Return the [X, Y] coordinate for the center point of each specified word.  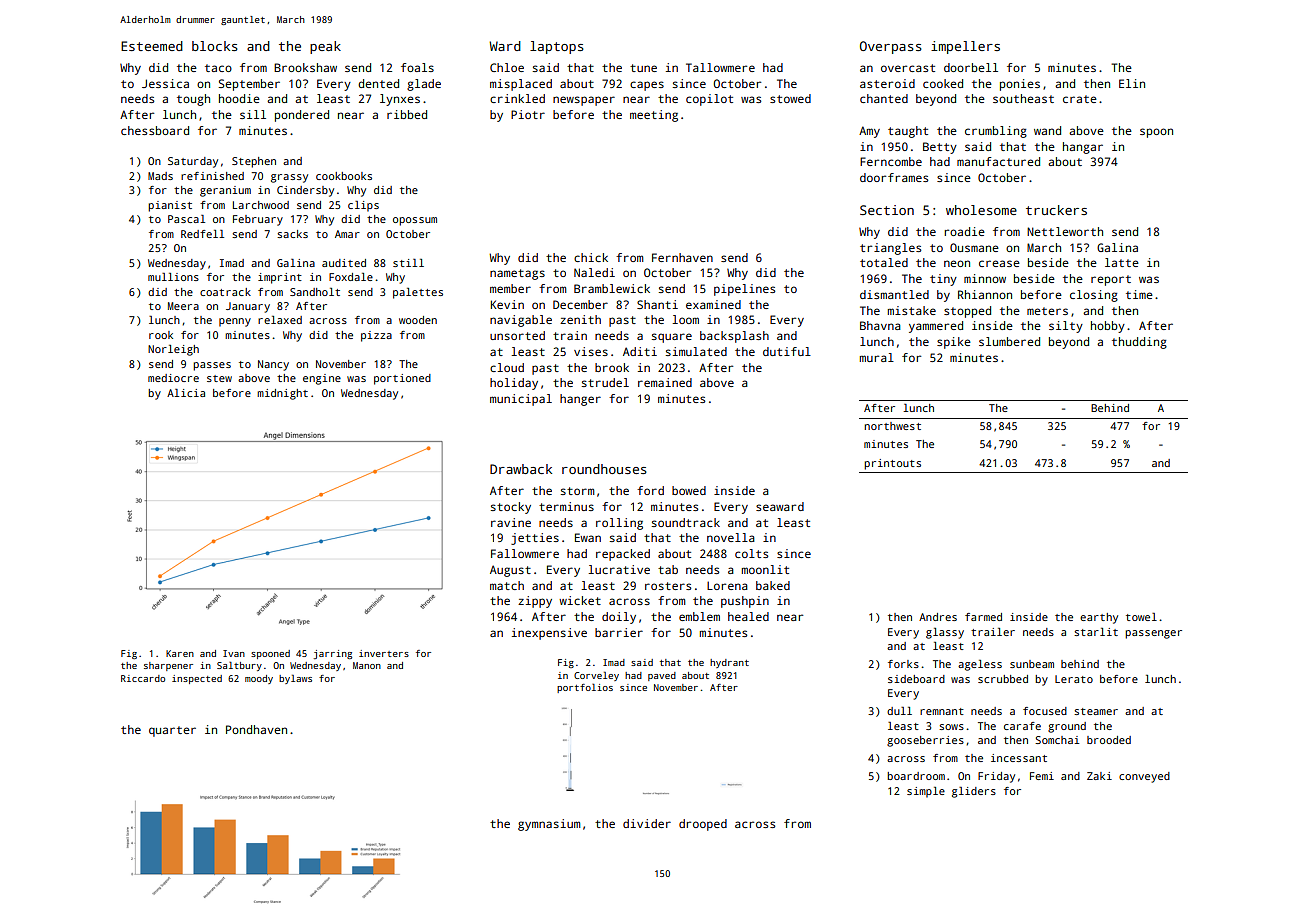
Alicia [186, 393]
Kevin [507, 304]
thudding [1139, 343]
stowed [790, 98]
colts [751, 553]
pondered [302, 116]
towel [1141, 617]
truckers [1056, 210]
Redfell [202, 234]
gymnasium [549, 825]
